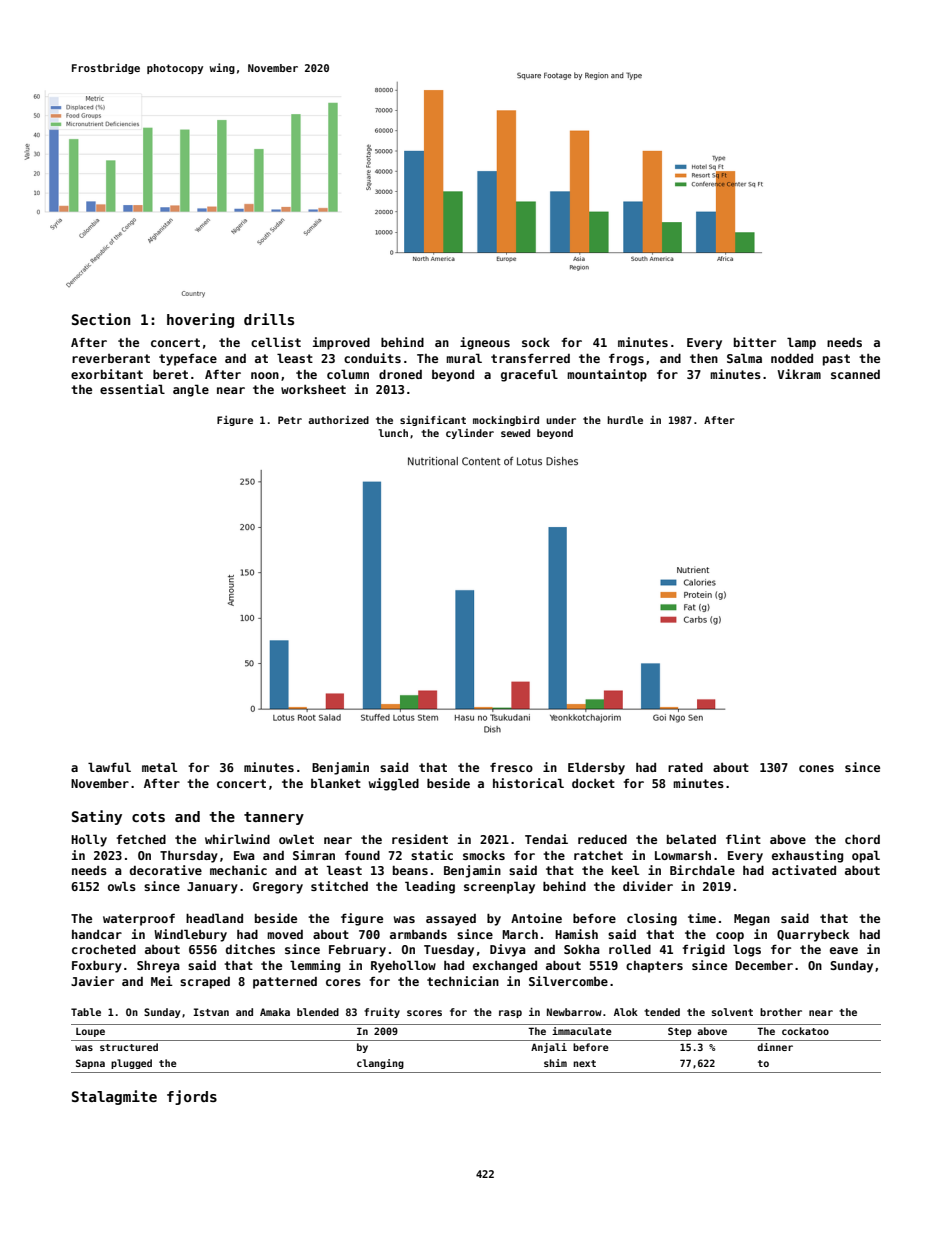 The width and height of the page is (952, 1233). Describe the element at coordinates (192, 1097) in the page. I see `fjords` at that location.
